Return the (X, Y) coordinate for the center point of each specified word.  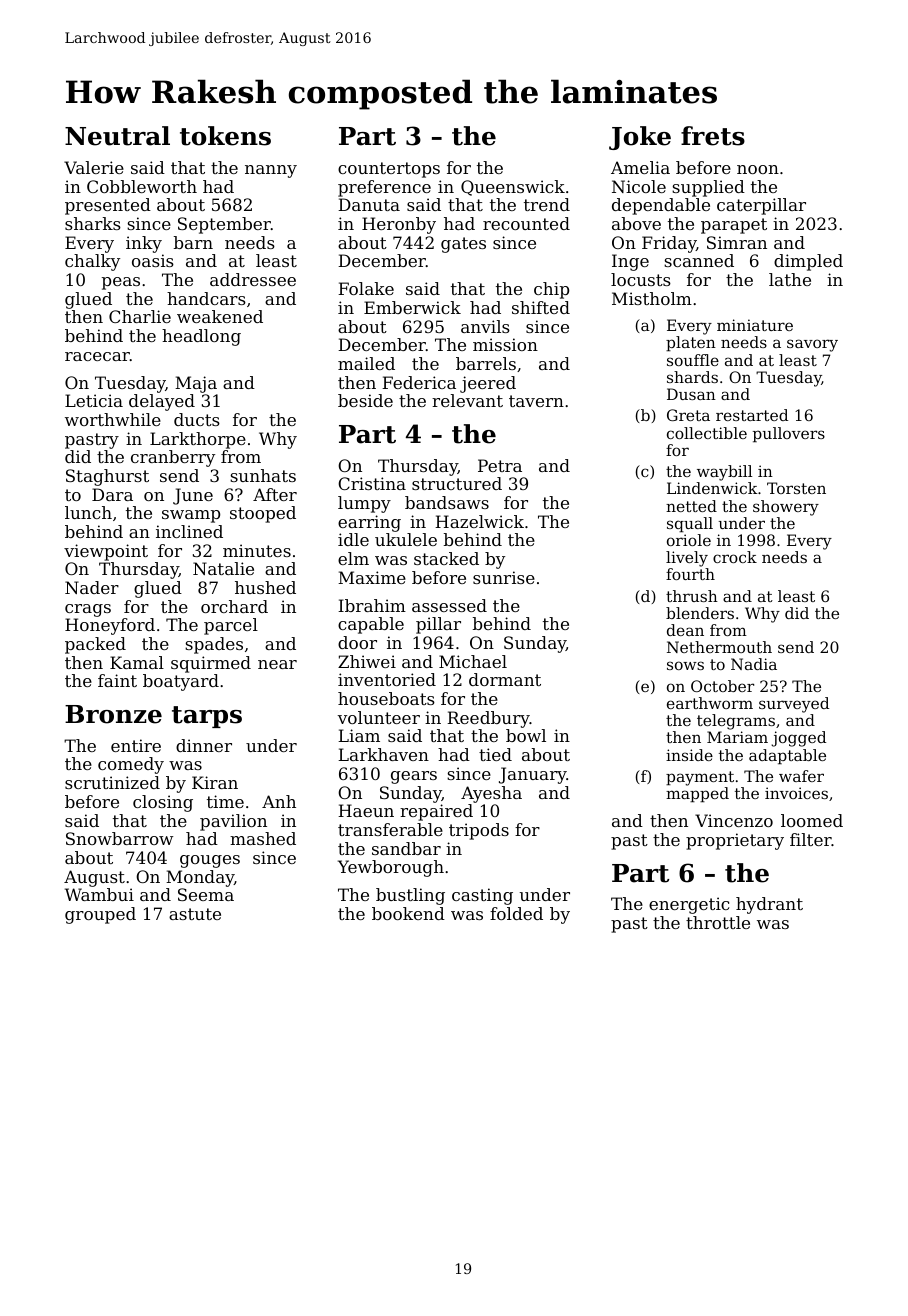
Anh (279, 801)
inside (689, 755)
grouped (100, 915)
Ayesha (491, 794)
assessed (449, 605)
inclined (189, 531)
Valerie (94, 167)
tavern (536, 401)
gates (463, 245)
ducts (197, 419)
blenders (700, 613)
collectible (707, 433)
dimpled (808, 262)
